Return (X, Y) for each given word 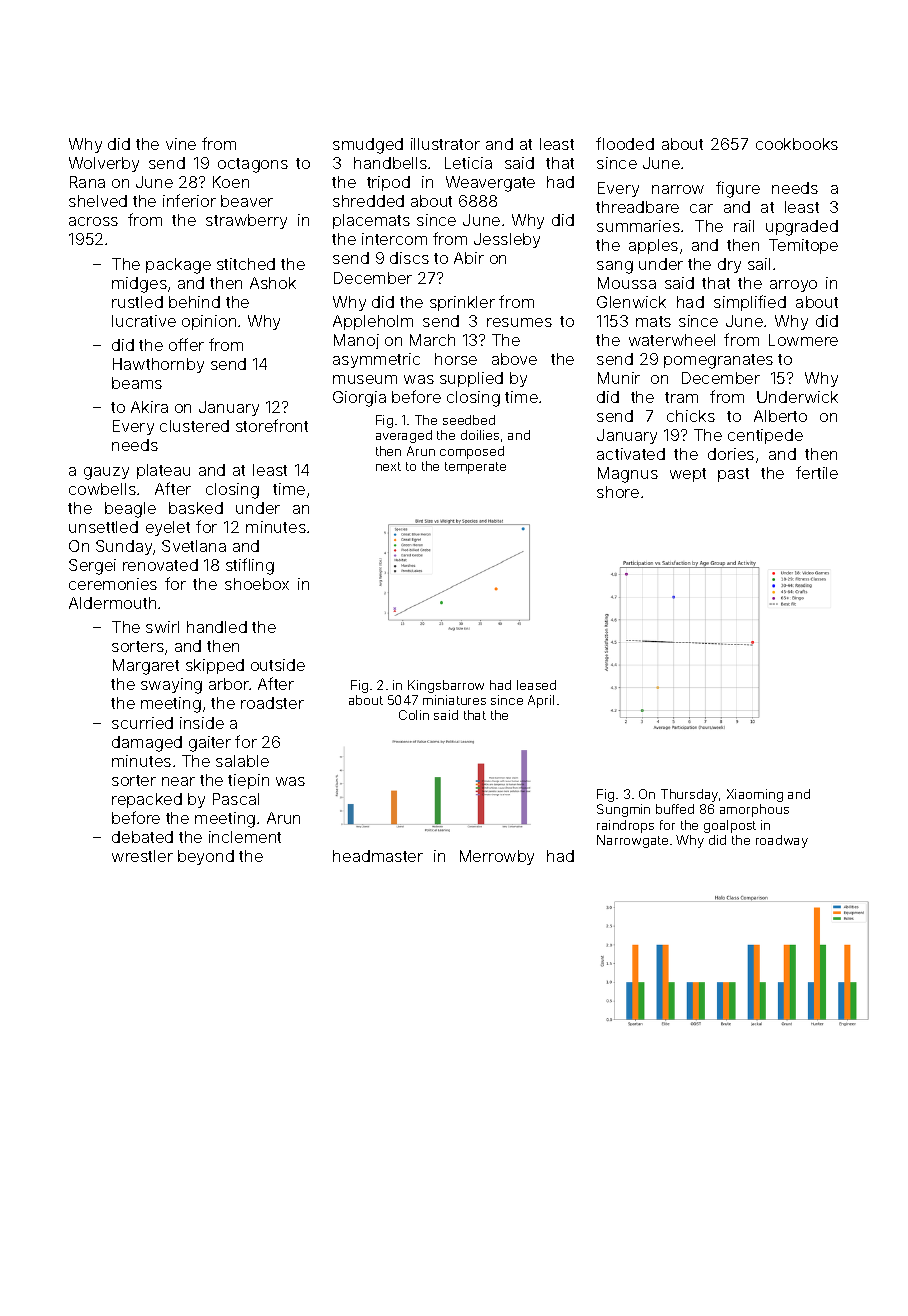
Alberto (780, 416)
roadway (782, 841)
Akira (149, 407)
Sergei (92, 567)
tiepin (248, 781)
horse (456, 359)
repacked (147, 800)
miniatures (454, 700)
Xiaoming (755, 795)
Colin (414, 715)
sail (759, 264)
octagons (253, 165)
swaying (171, 686)
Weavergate (490, 184)
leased (536, 685)
